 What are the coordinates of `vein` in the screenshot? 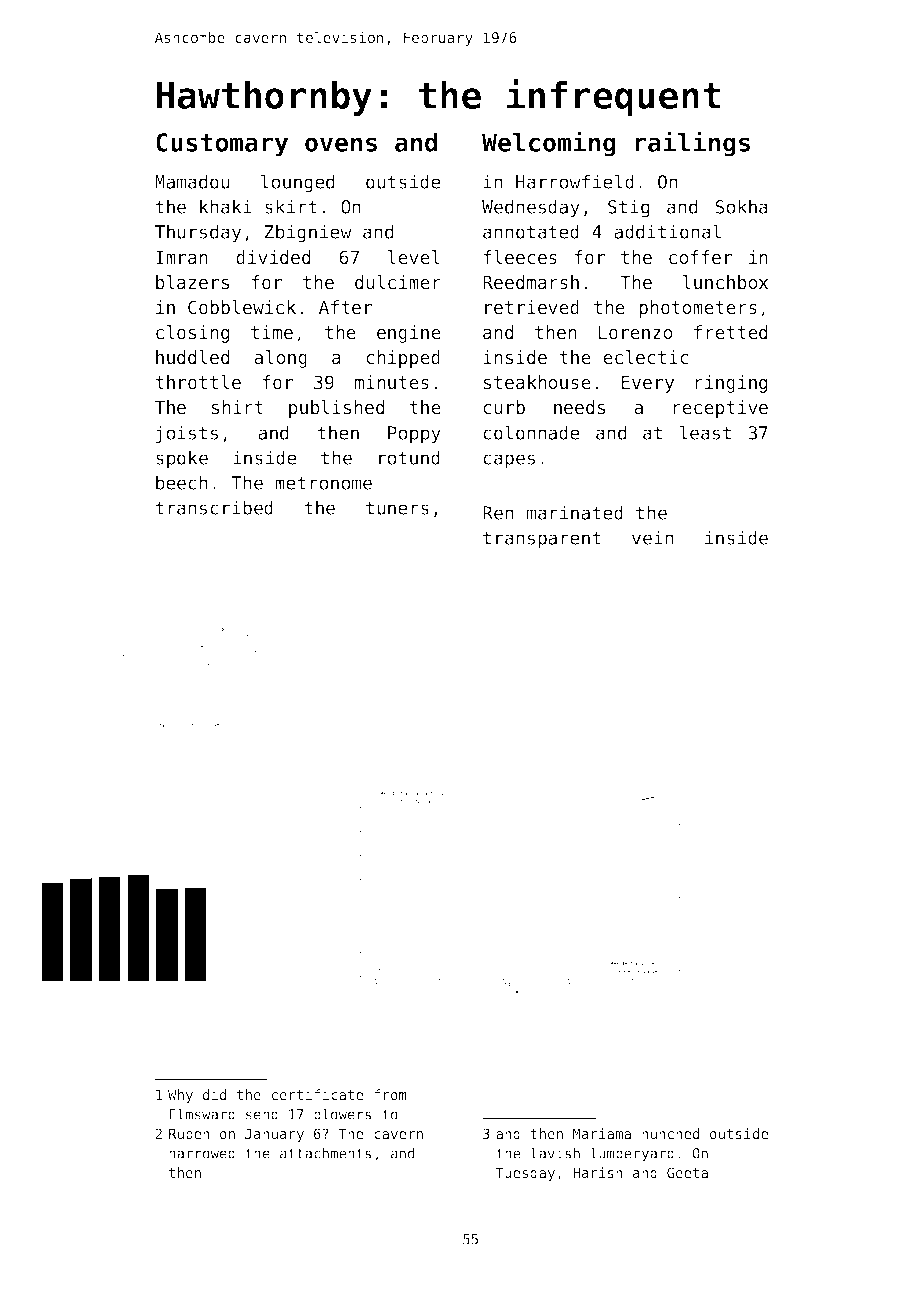 It's located at (653, 537).
